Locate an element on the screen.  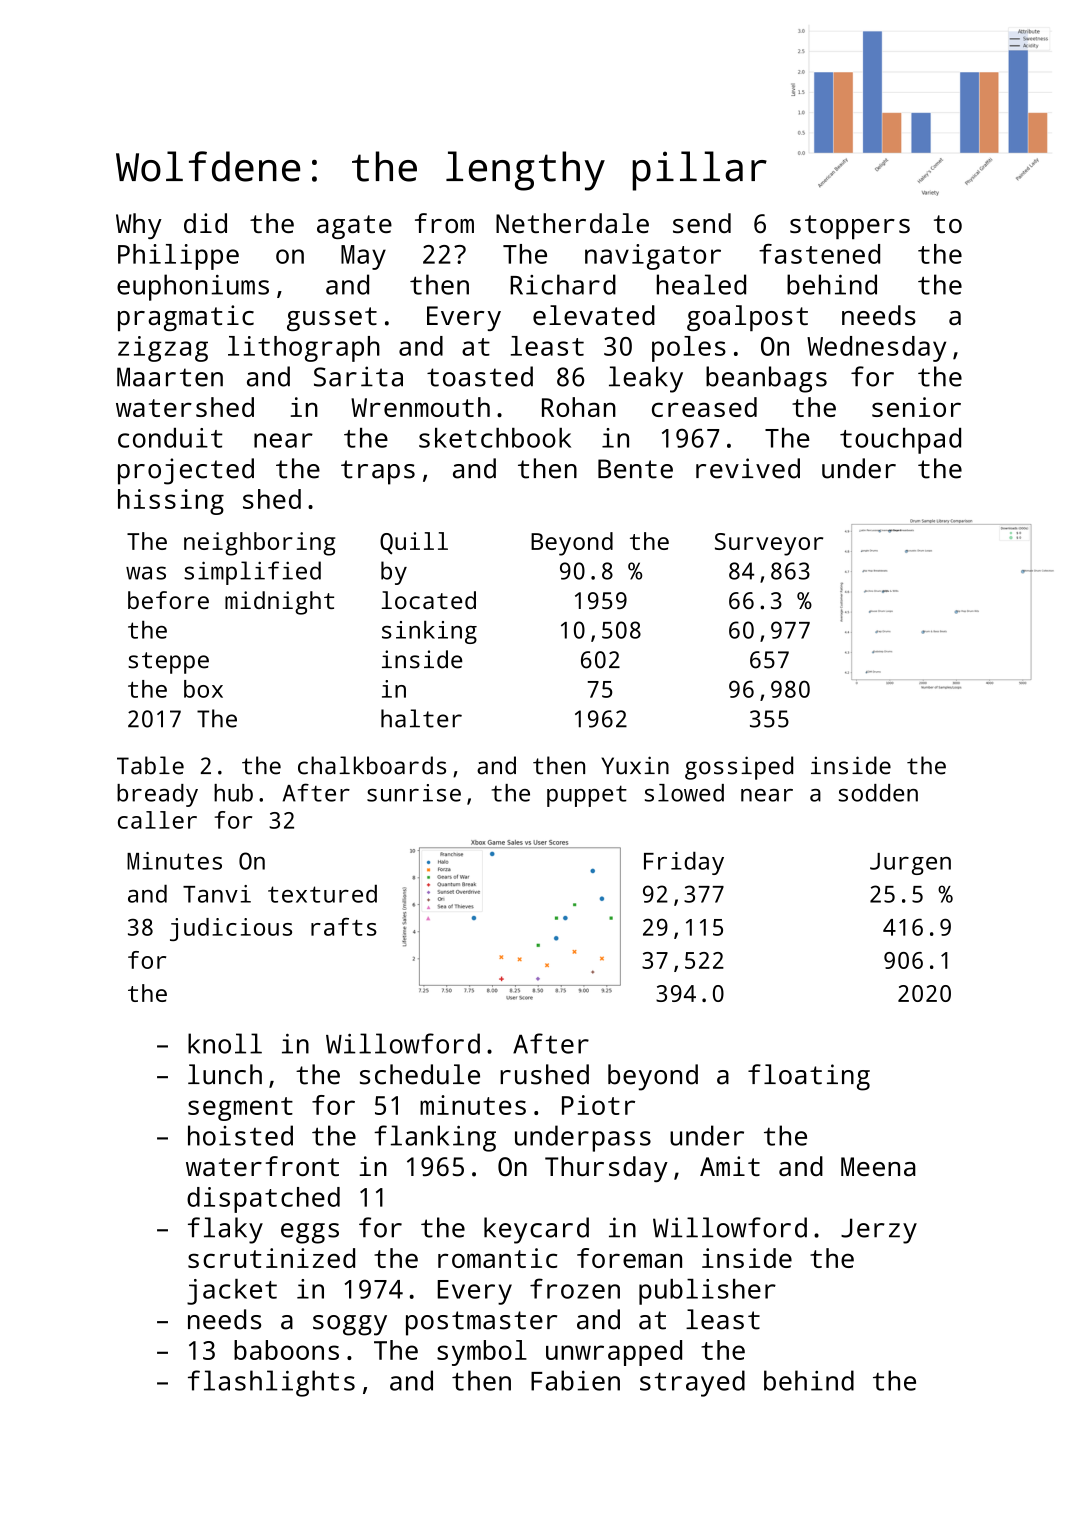
senior is located at coordinates (916, 407).
